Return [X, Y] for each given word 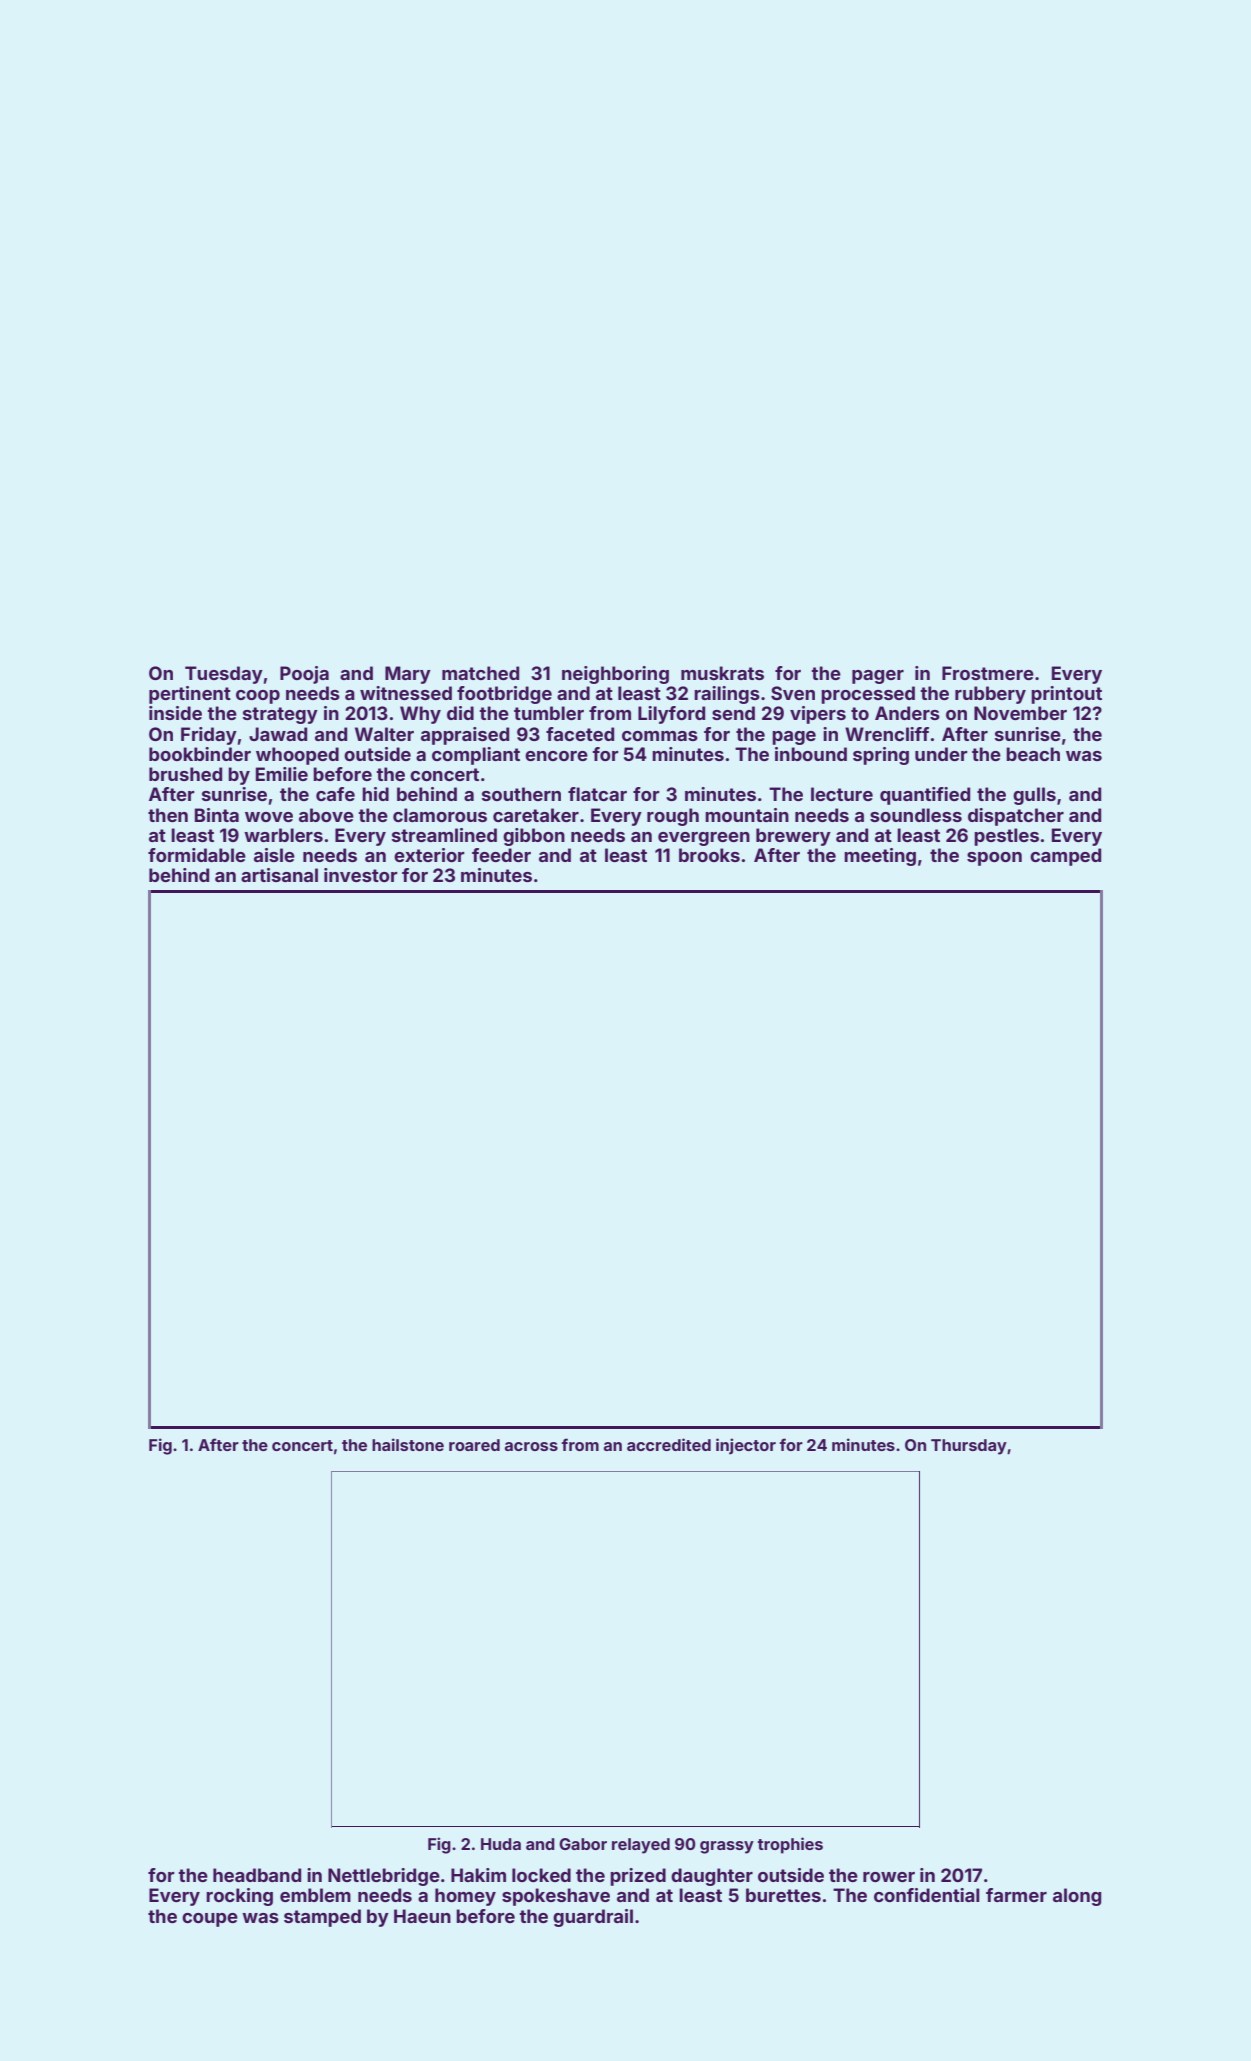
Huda [501, 1844]
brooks [709, 855]
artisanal [279, 875]
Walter [384, 734]
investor [361, 875]
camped [1065, 857]
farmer [1016, 1895]
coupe [210, 1920]
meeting [880, 857]
